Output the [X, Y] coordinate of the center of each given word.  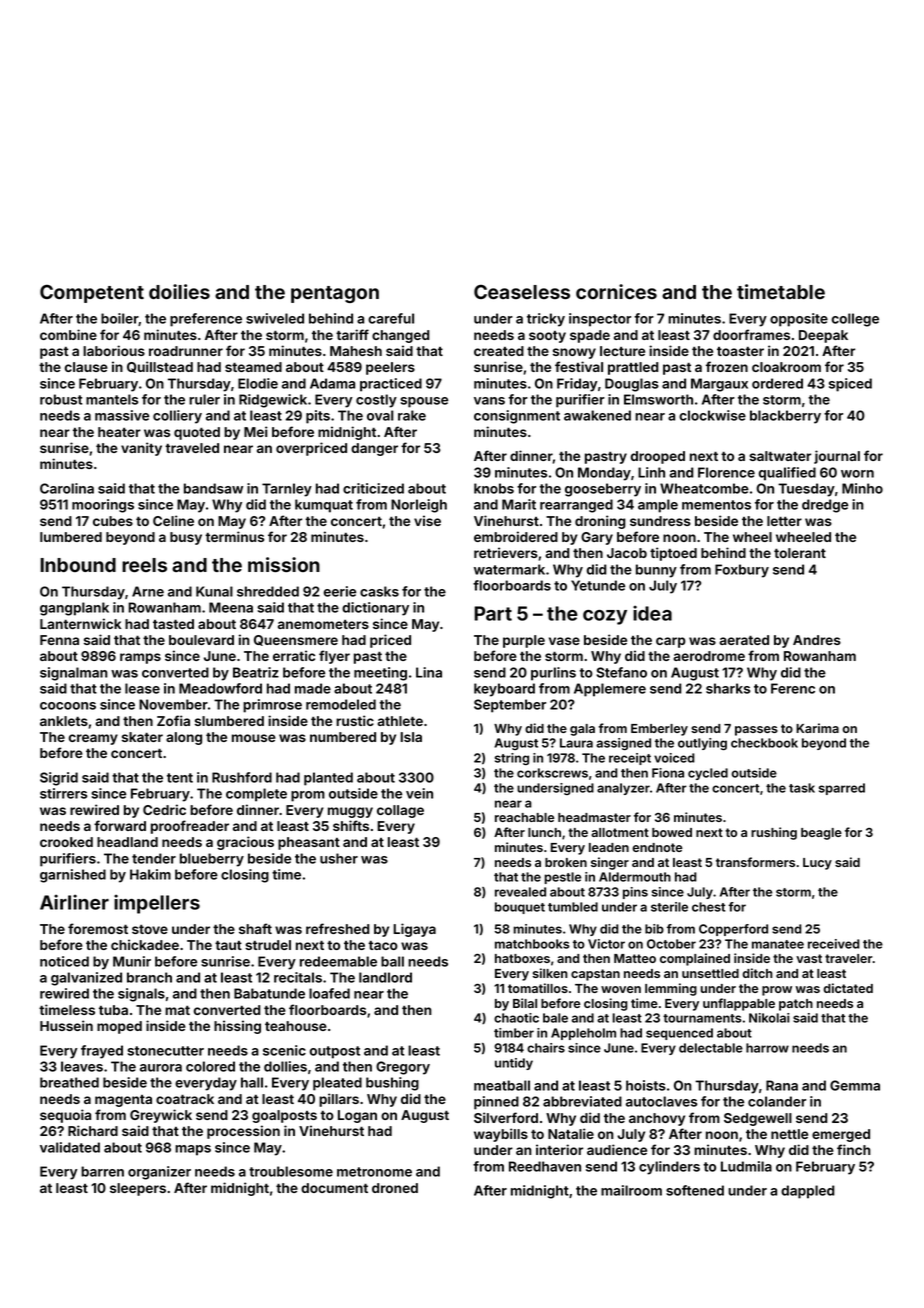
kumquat [324, 506]
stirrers [63, 793]
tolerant [800, 553]
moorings [103, 506]
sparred [842, 789]
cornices [616, 291]
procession [243, 1132]
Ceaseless [522, 292]
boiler [120, 319]
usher [339, 858]
